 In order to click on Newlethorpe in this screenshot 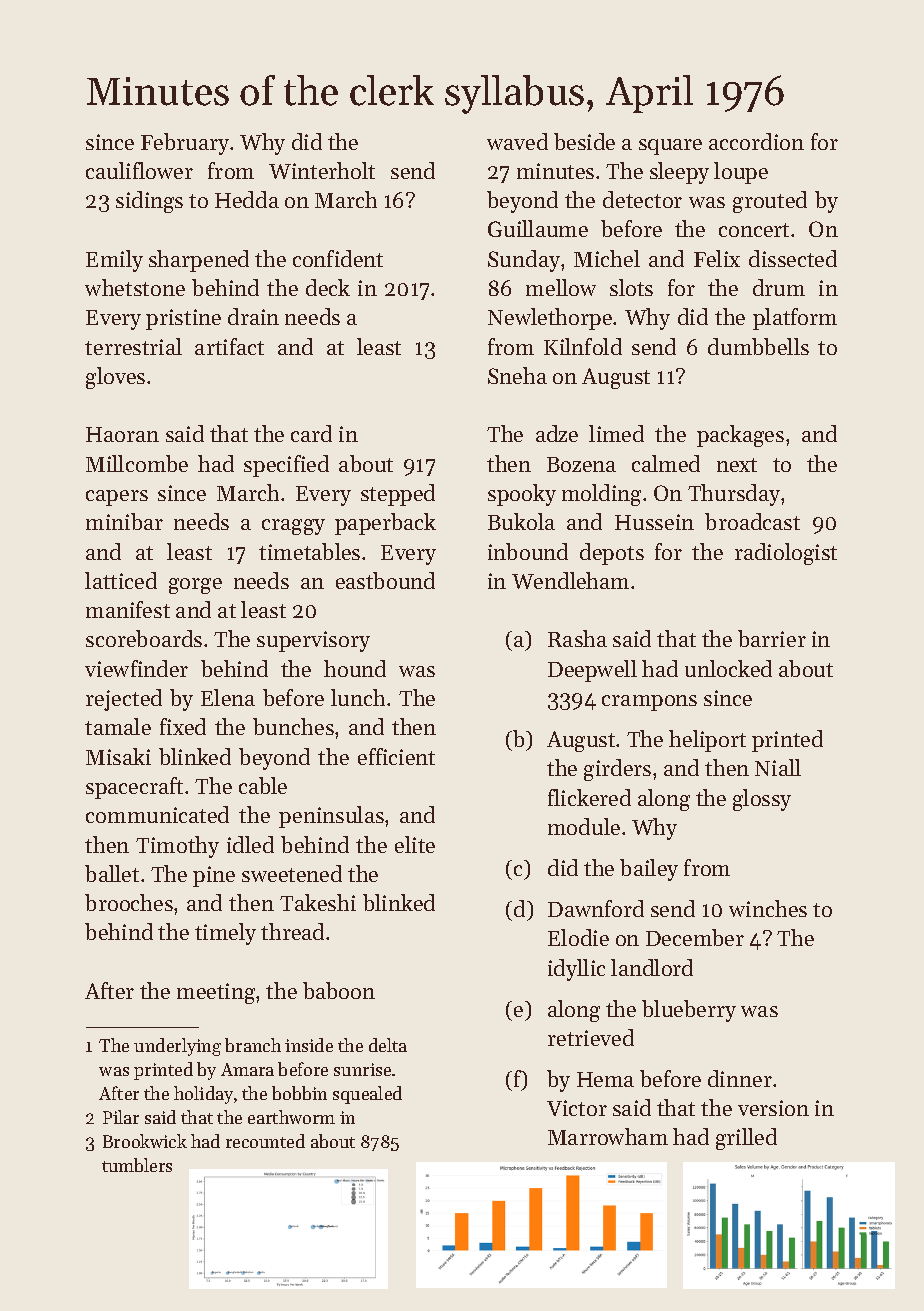, I will do `click(550, 319)`.
